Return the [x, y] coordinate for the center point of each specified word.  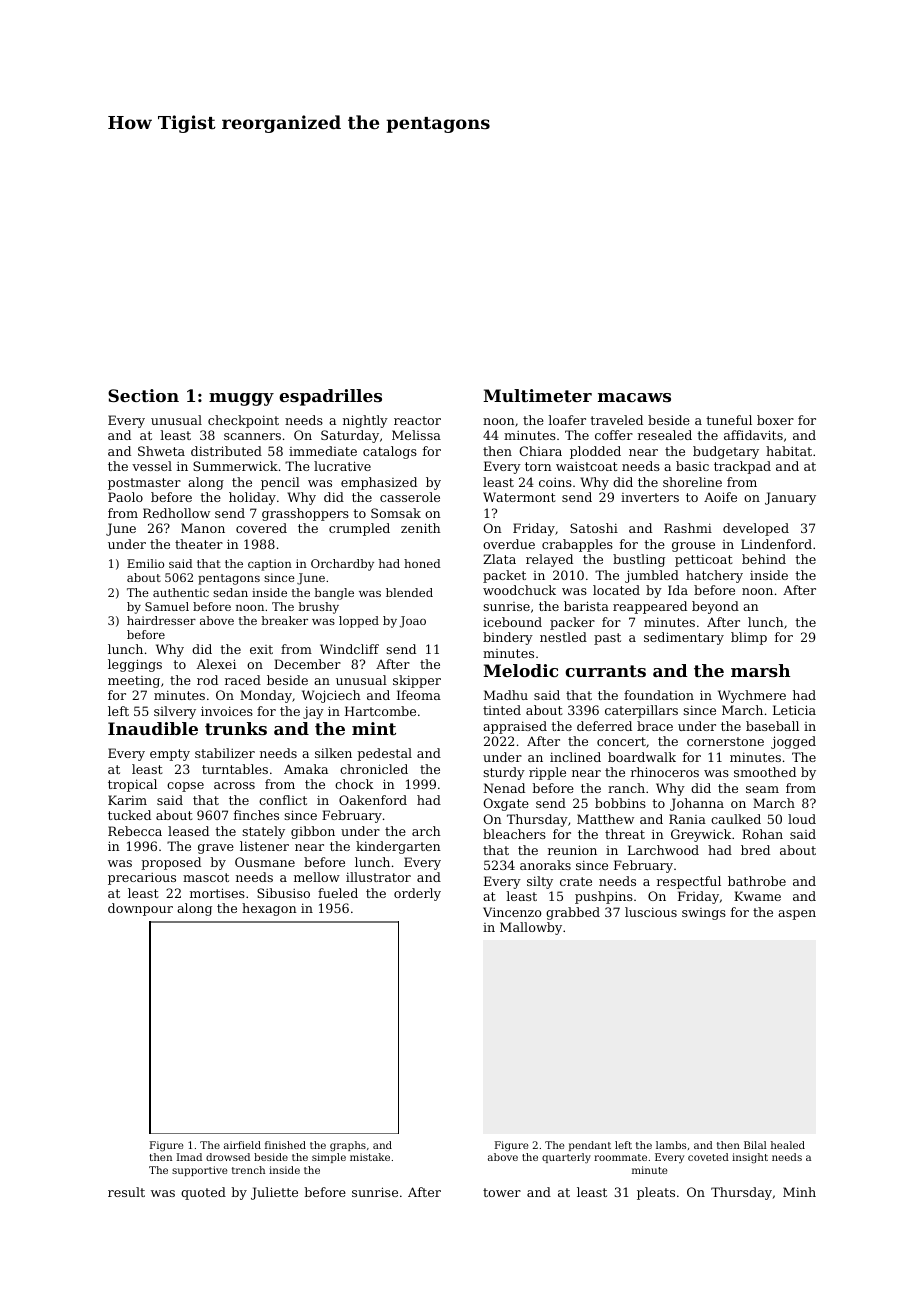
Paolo [125, 497]
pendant [590, 1146]
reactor [417, 420]
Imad [189, 1157]
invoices [227, 711]
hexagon [269, 909]
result [126, 1192]
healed [788, 1145]
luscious [651, 912]
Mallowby [531, 928]
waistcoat [587, 466]
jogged [793, 742]
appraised [515, 727]
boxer [775, 420]
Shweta [161, 451]
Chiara [540, 451]
